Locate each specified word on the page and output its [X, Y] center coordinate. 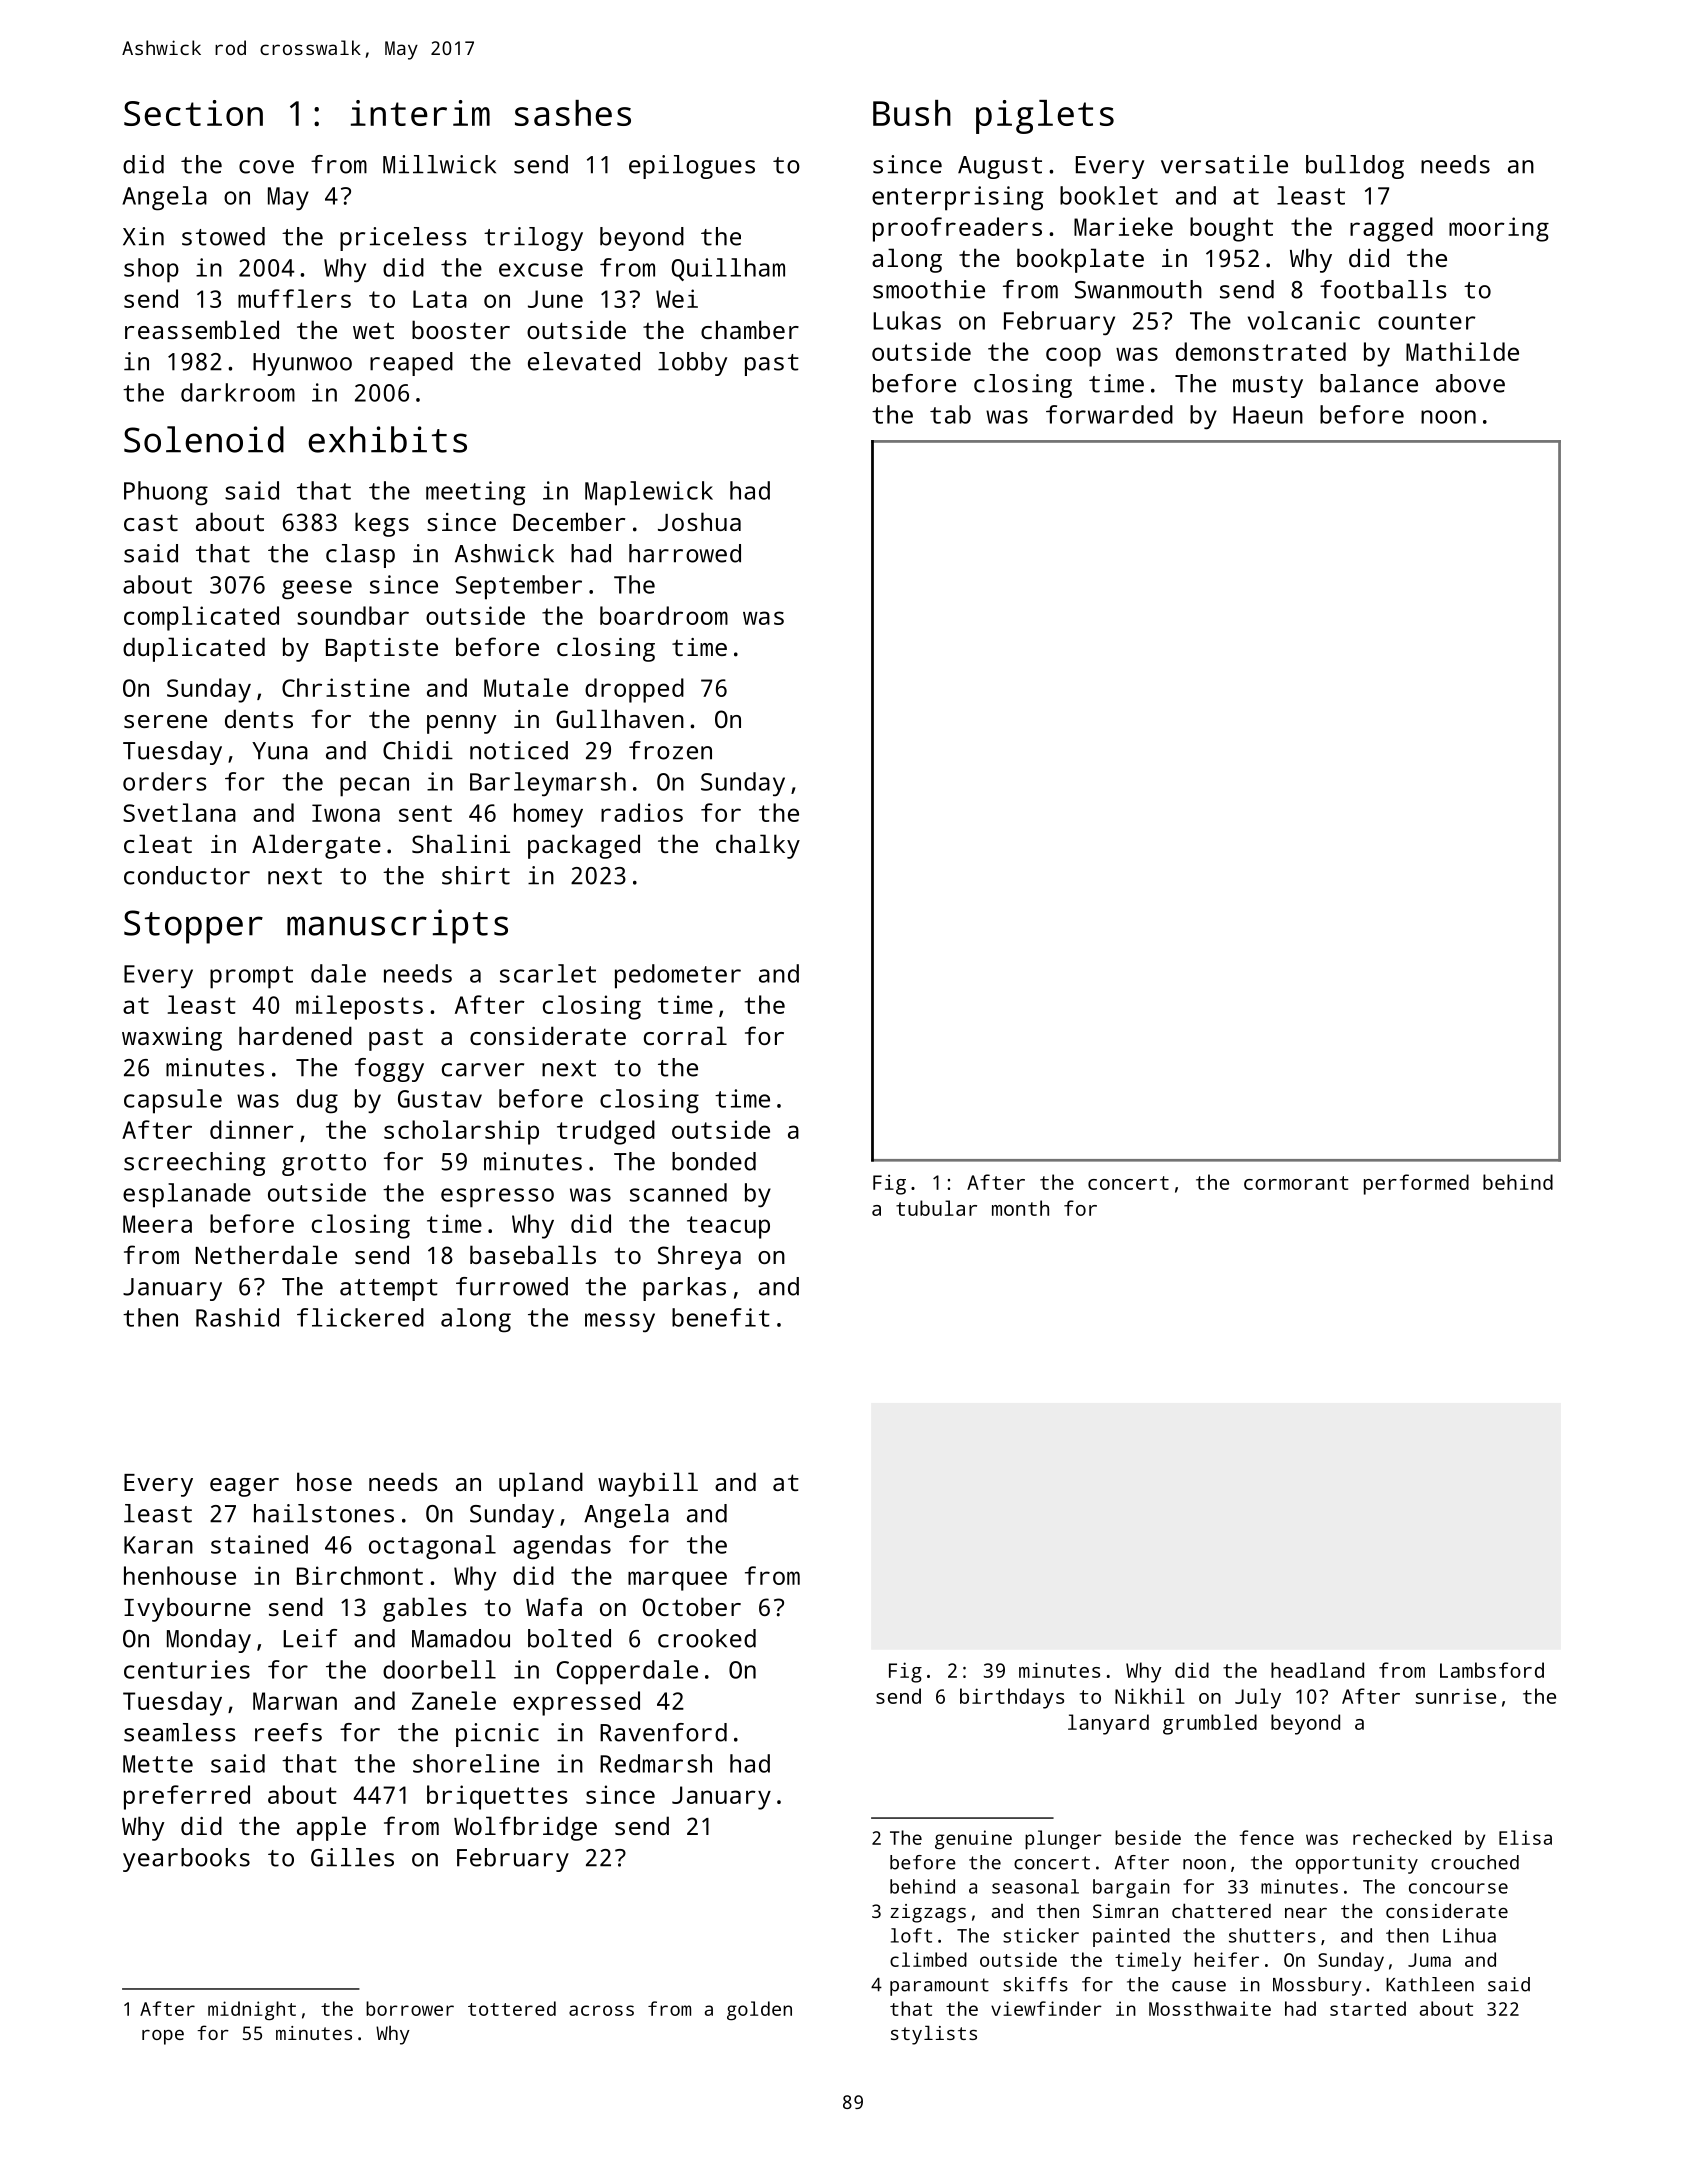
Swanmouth [1138, 289]
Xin [143, 236]
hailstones [324, 1513]
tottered [512, 2008]
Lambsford [1492, 1670]
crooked [707, 1638]
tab [950, 414]
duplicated [194, 649]
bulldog [1355, 167]
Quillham [728, 269]
